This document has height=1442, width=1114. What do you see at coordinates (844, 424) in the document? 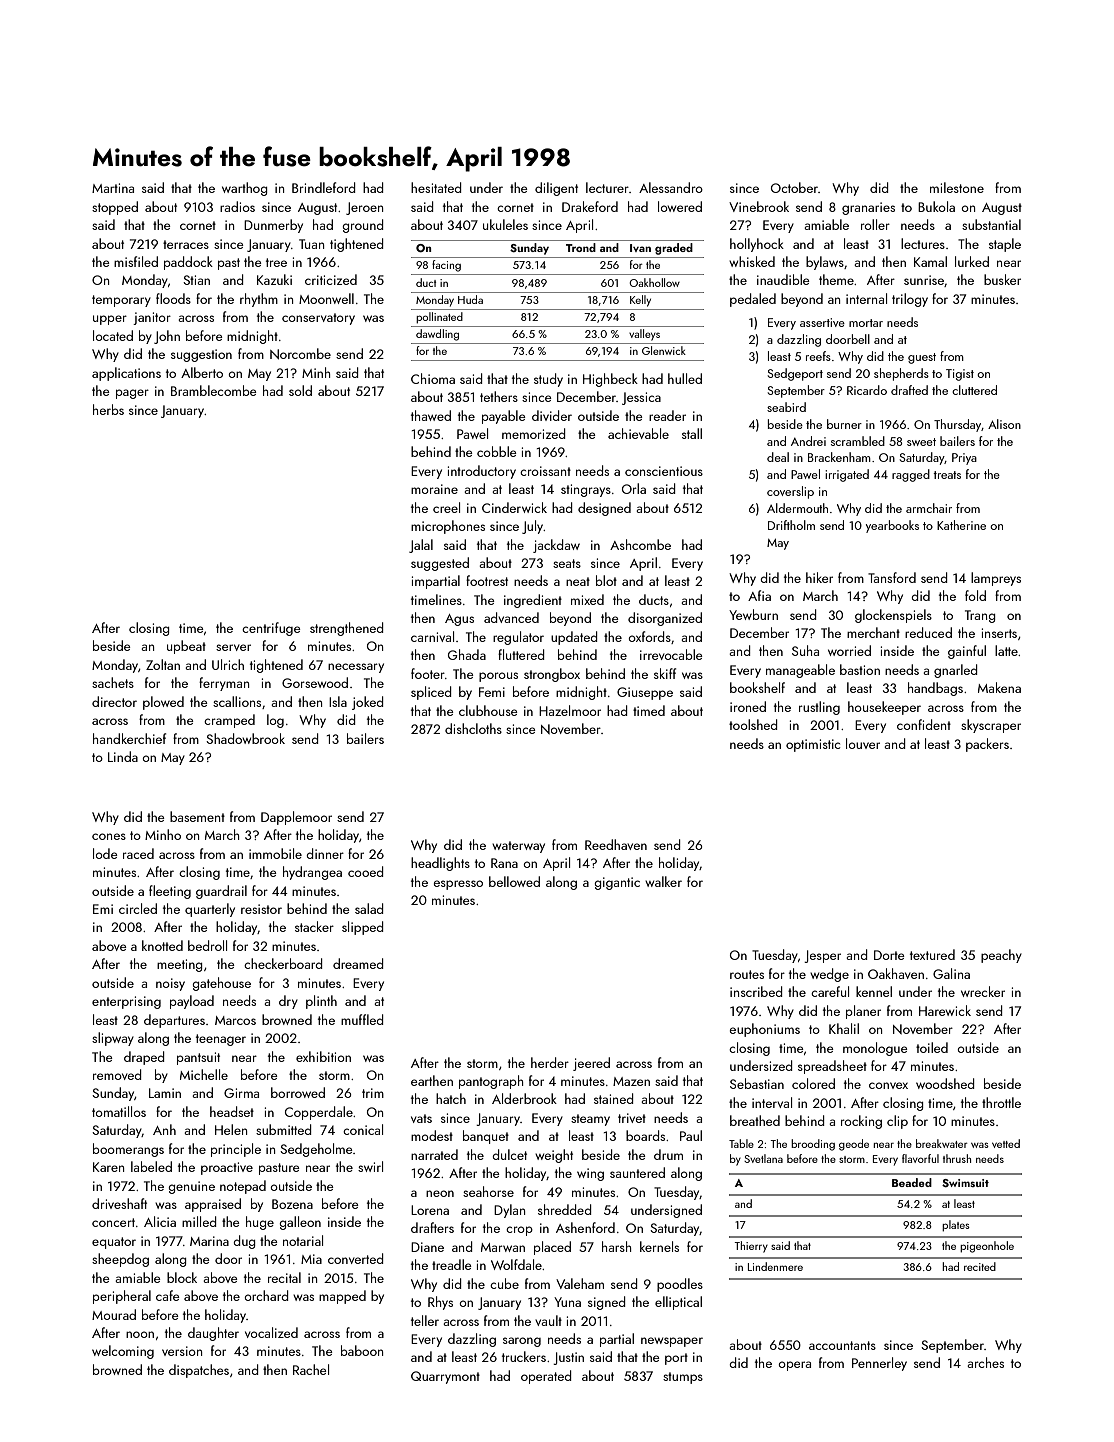
I see `burner` at bounding box center [844, 424].
